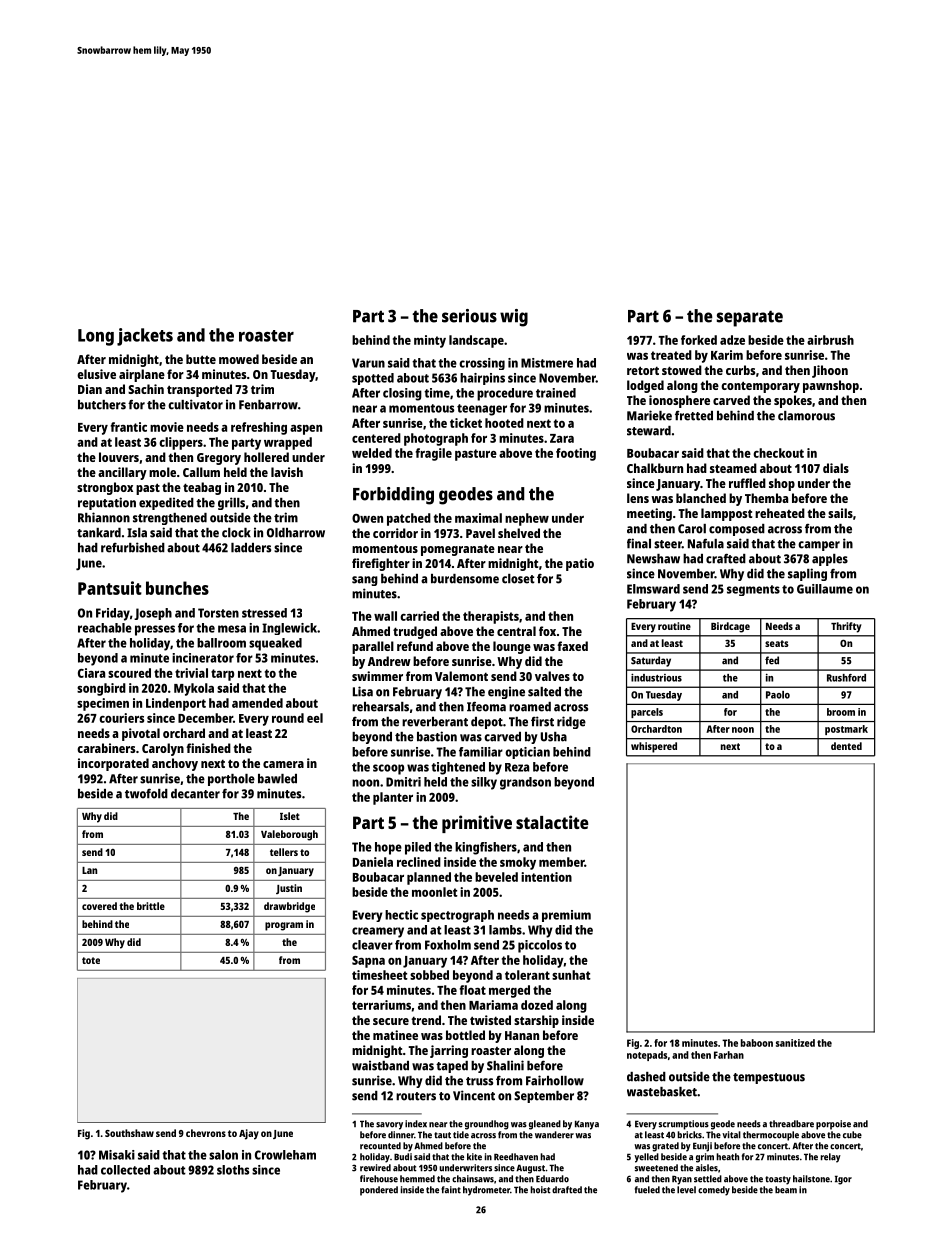 The image size is (952, 1233). What do you see at coordinates (153, 614) in the image?
I see `Joseph` at bounding box center [153, 614].
